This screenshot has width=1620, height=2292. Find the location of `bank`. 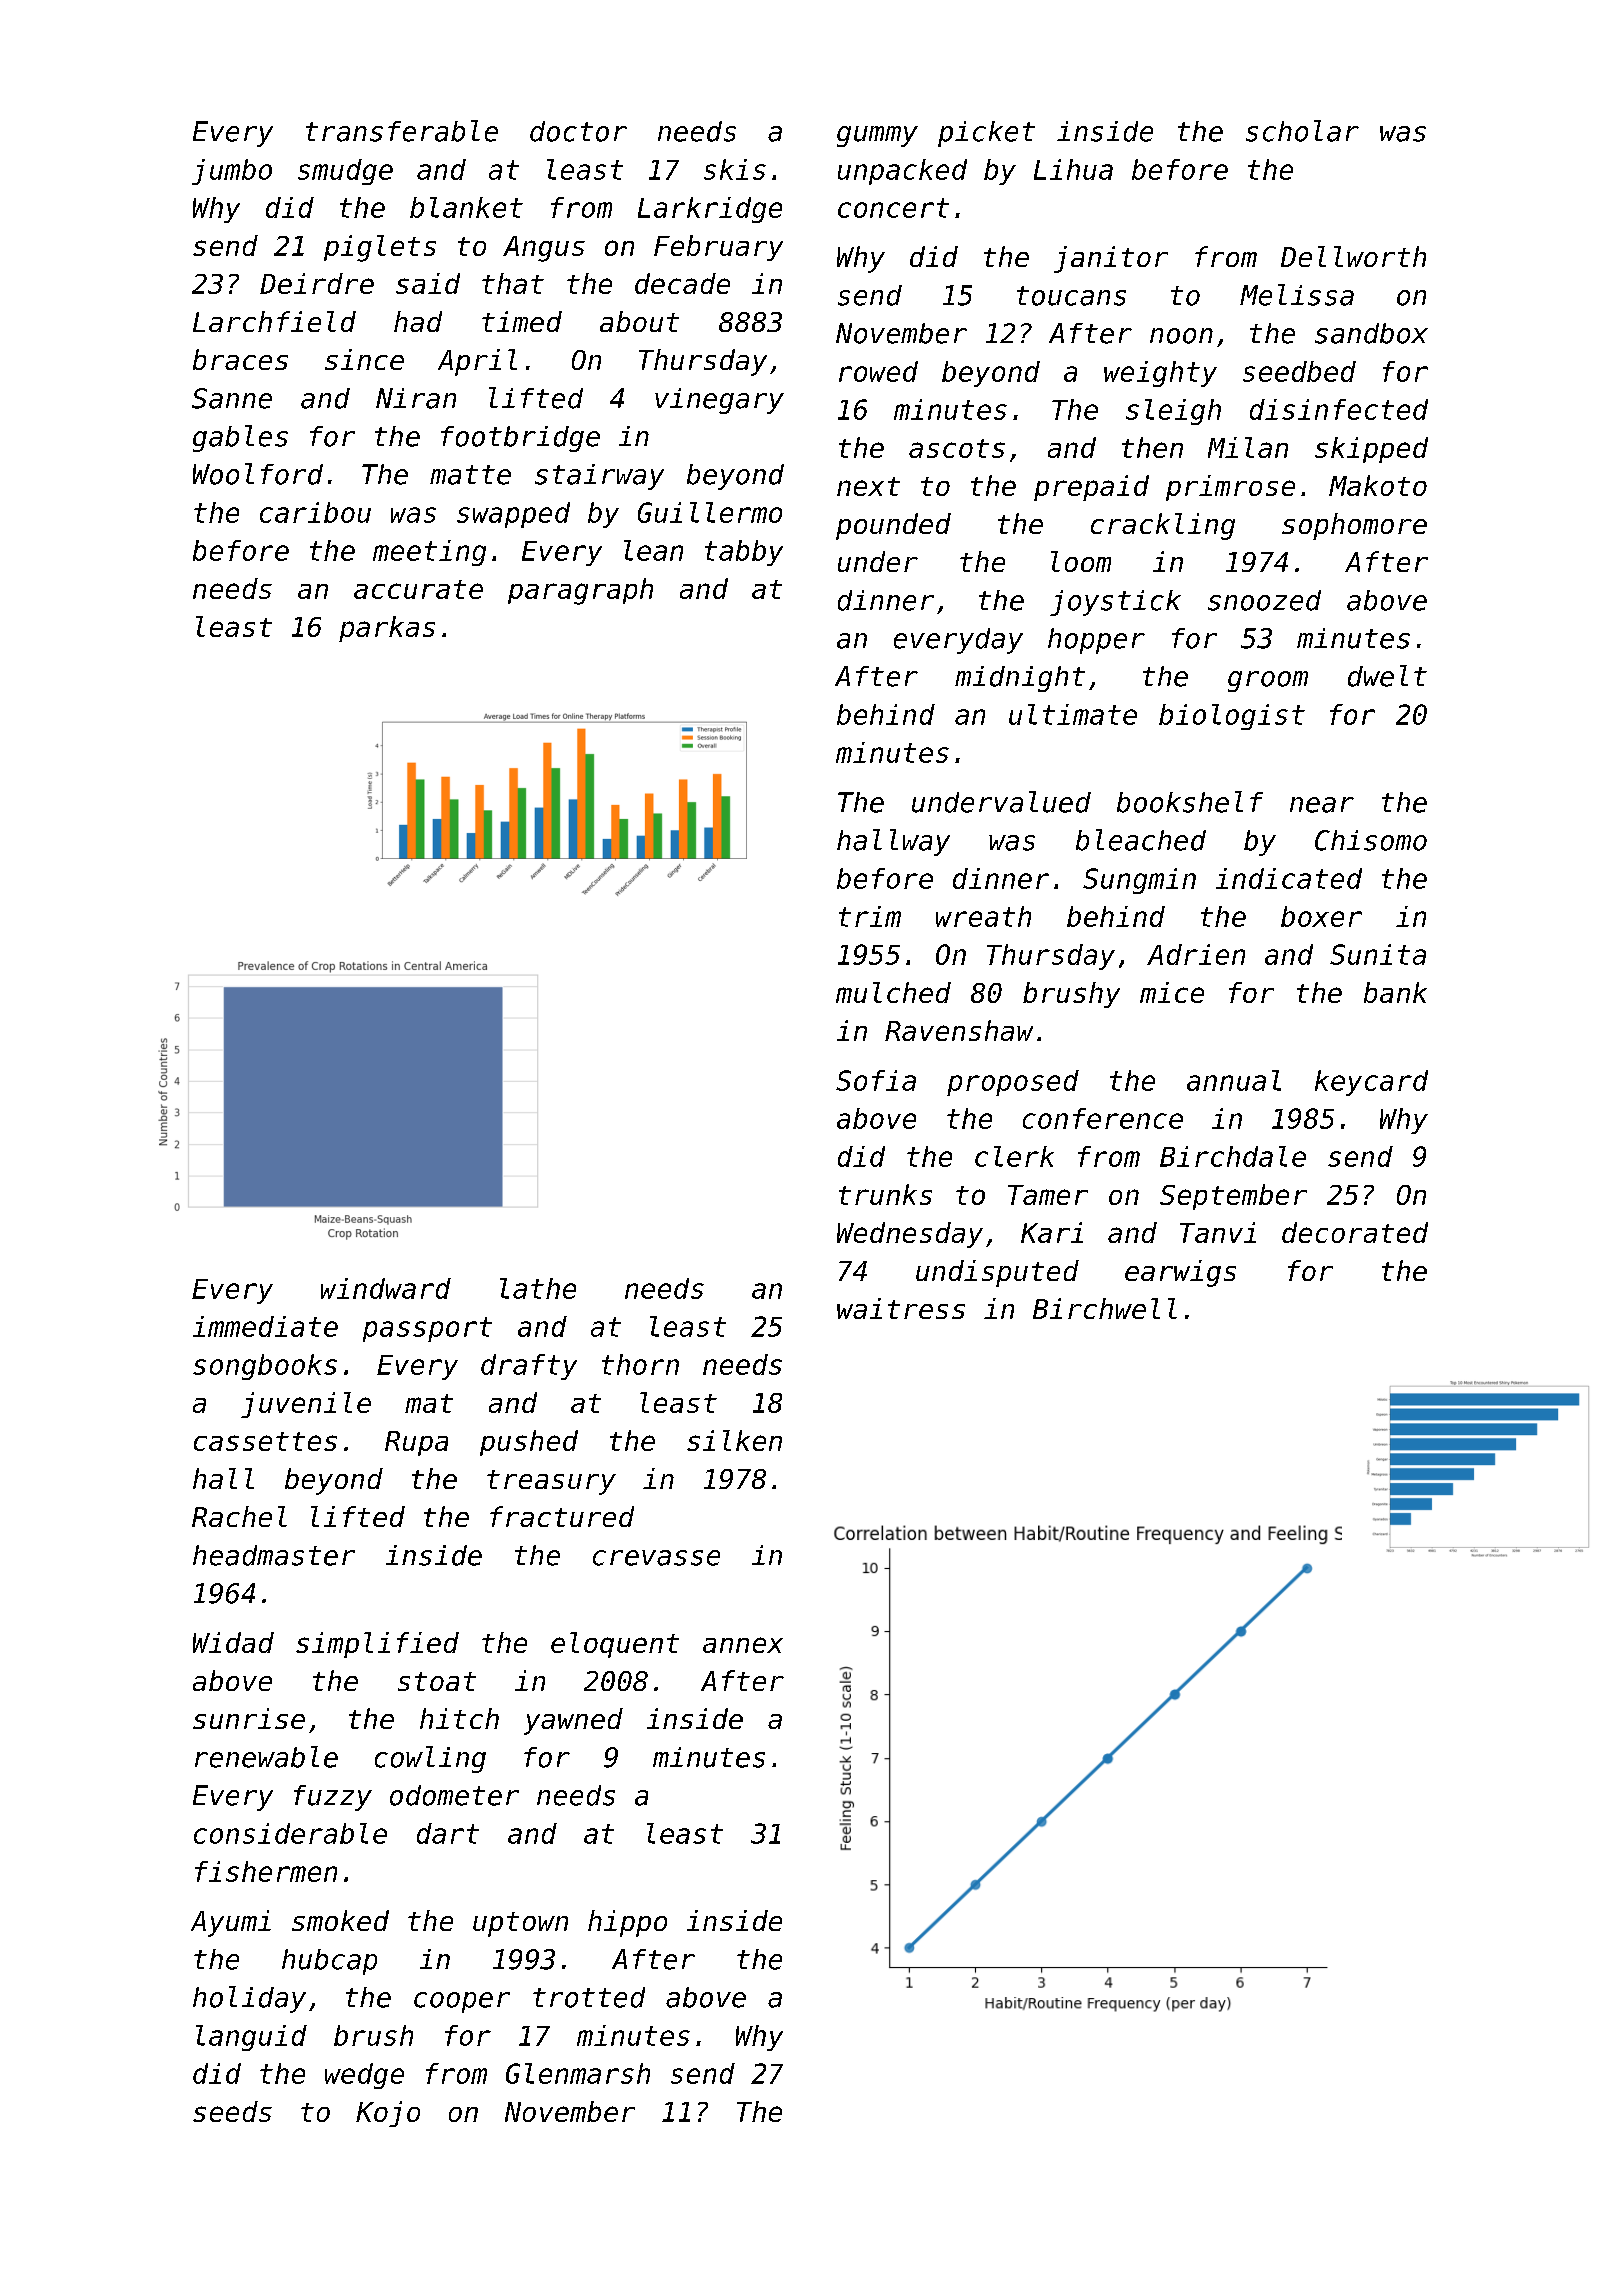

bank is located at coordinates (1395, 992).
